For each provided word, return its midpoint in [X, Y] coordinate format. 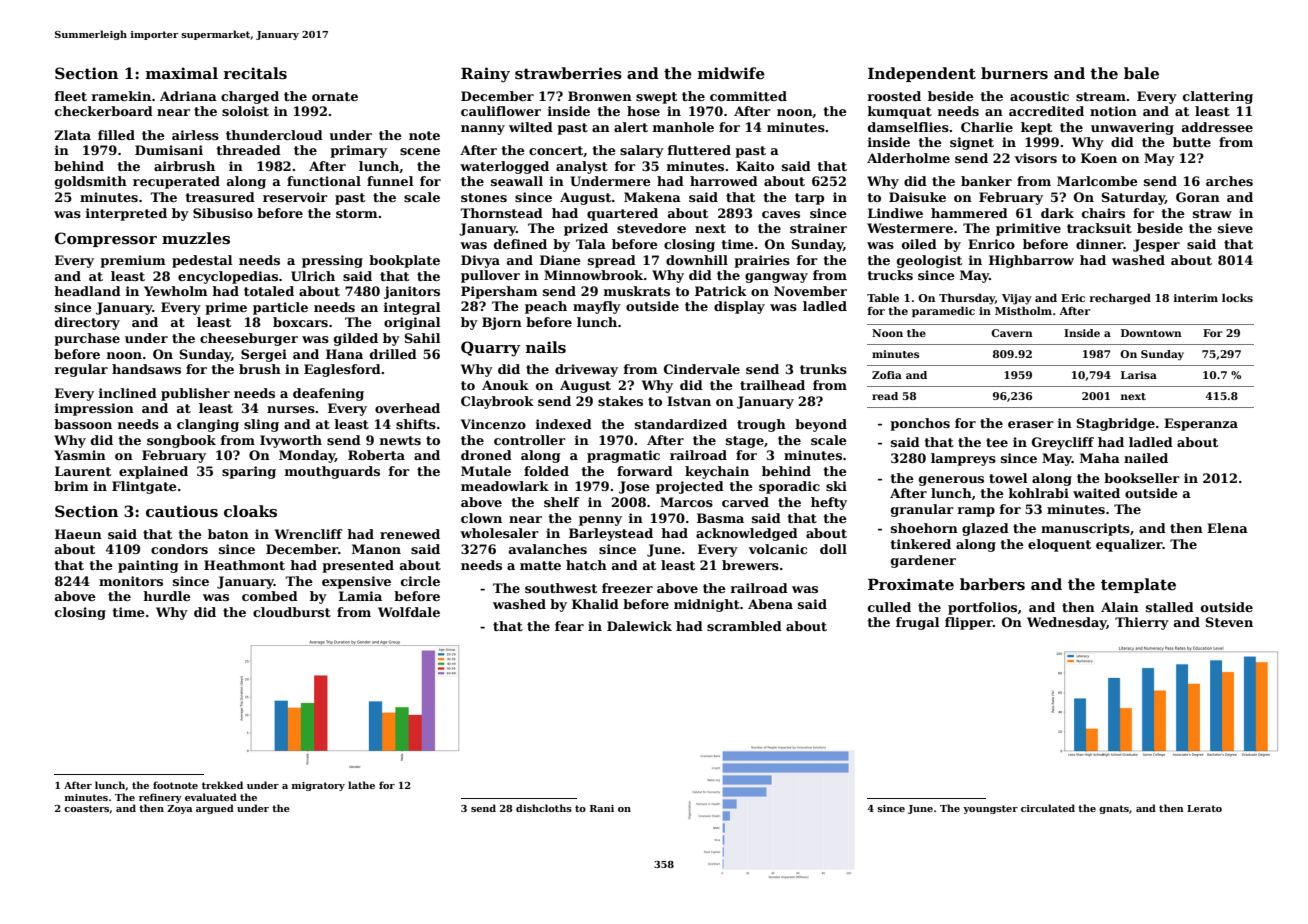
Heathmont [244, 565]
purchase [87, 339]
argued [215, 809]
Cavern [1012, 333]
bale [1141, 73]
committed [748, 96]
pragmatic [623, 456]
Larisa [1139, 375]
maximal [182, 73]
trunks [823, 369]
